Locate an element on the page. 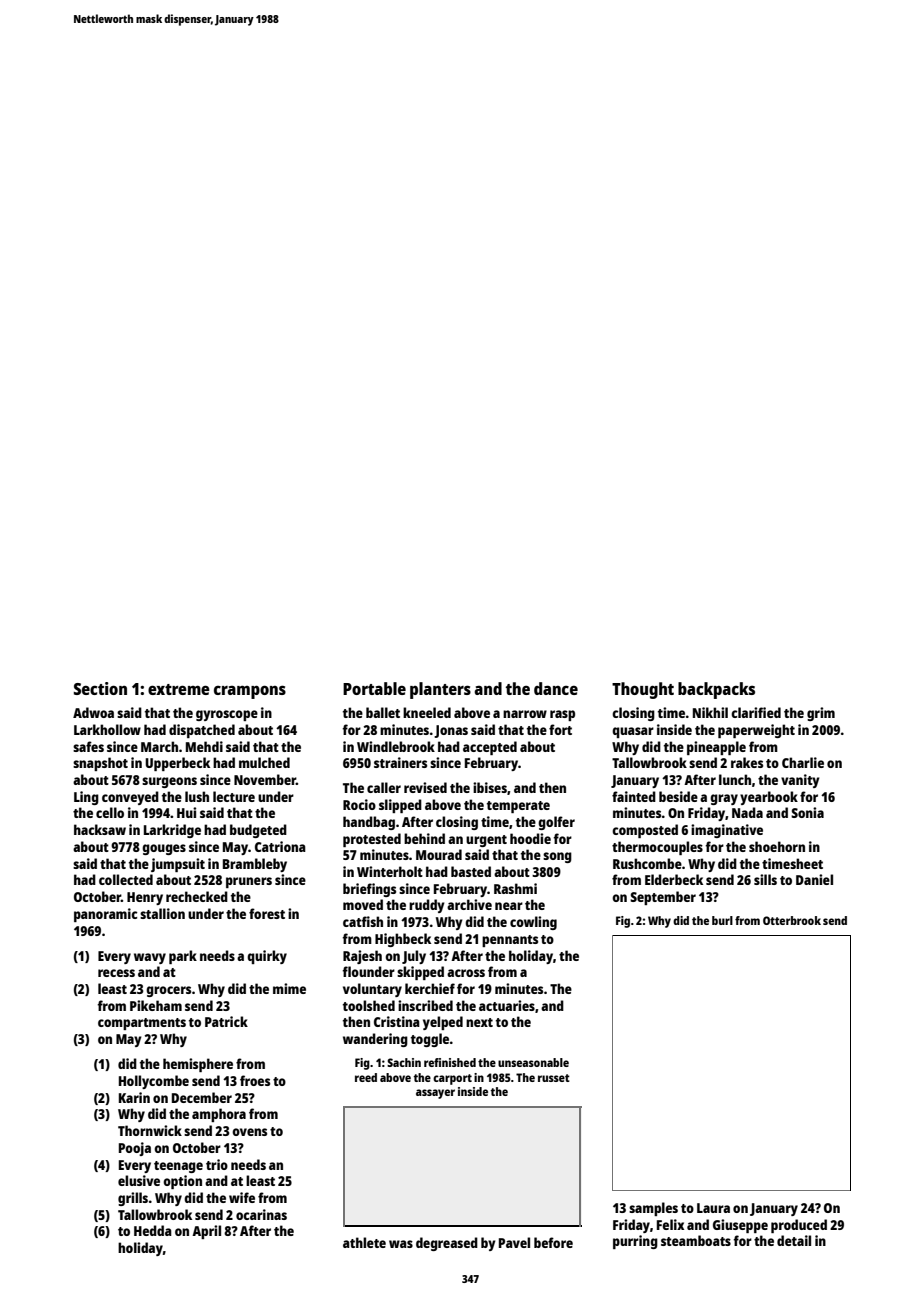 This page has width=924, height=1308. elusive is located at coordinates (139, 1180).
